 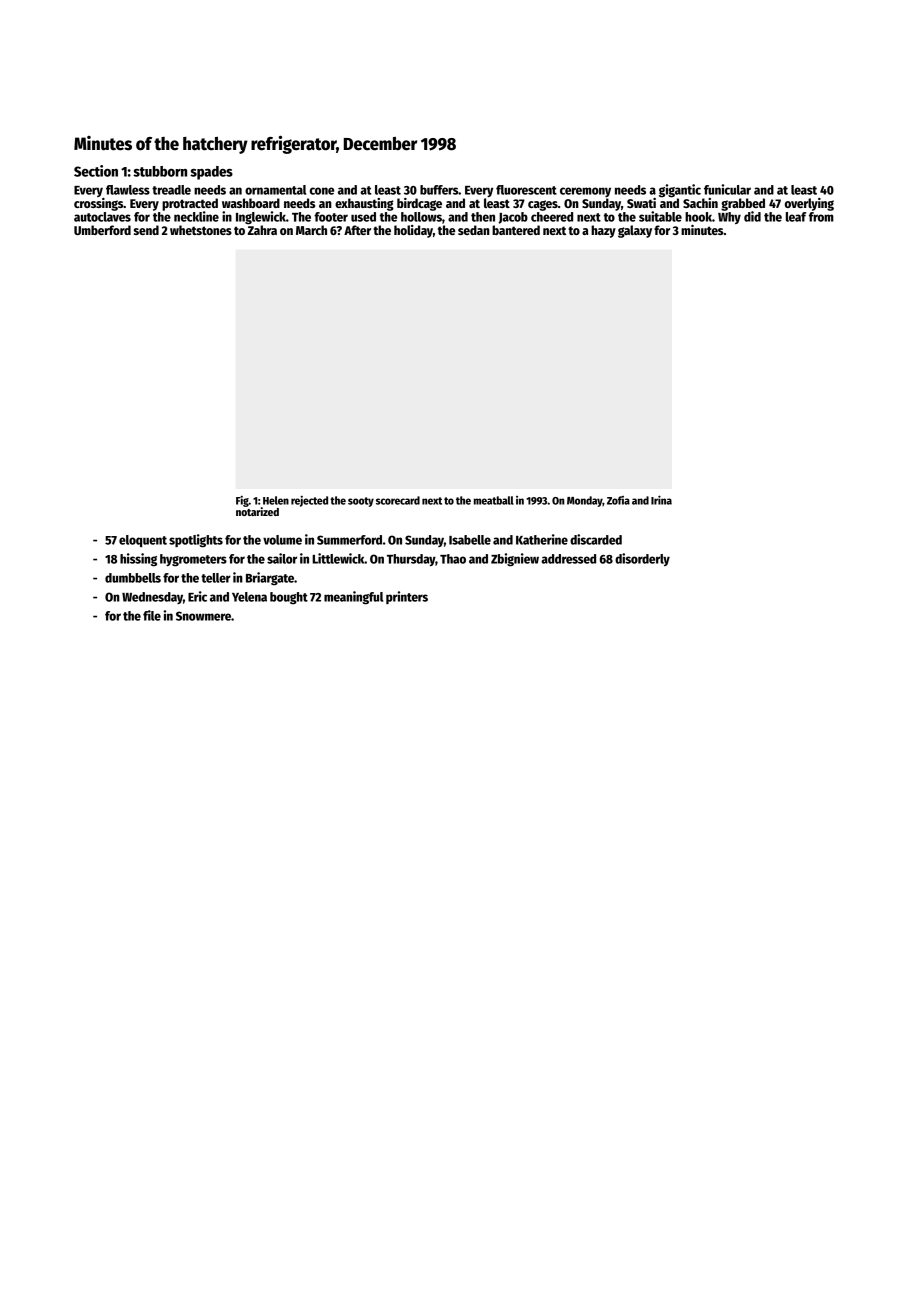 What do you see at coordinates (439, 190) in the document?
I see `buffers` at bounding box center [439, 190].
